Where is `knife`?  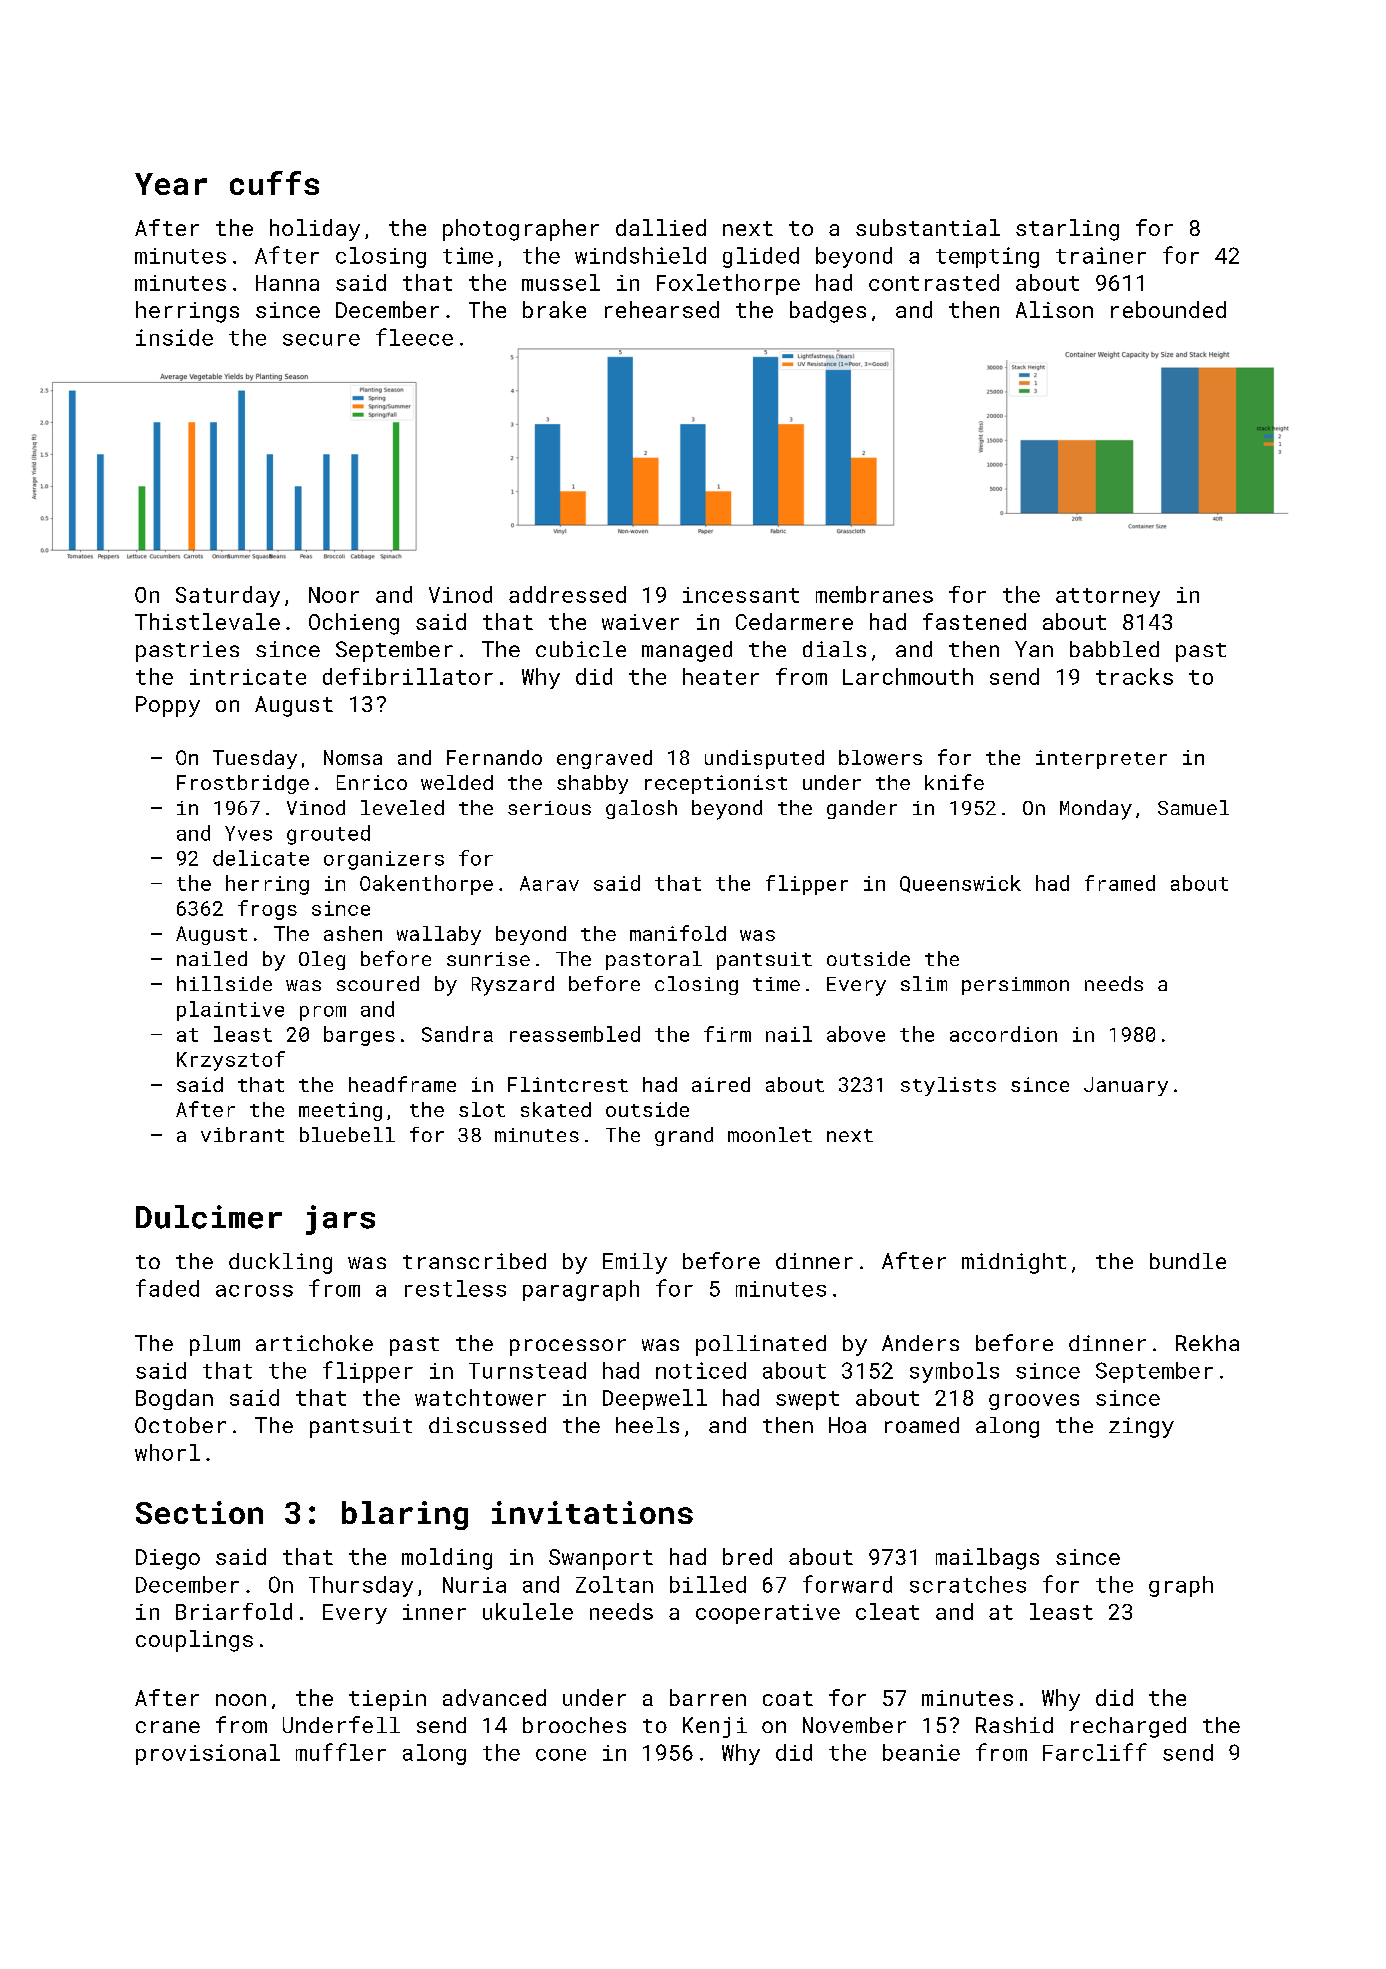
knife is located at coordinates (954, 782).
